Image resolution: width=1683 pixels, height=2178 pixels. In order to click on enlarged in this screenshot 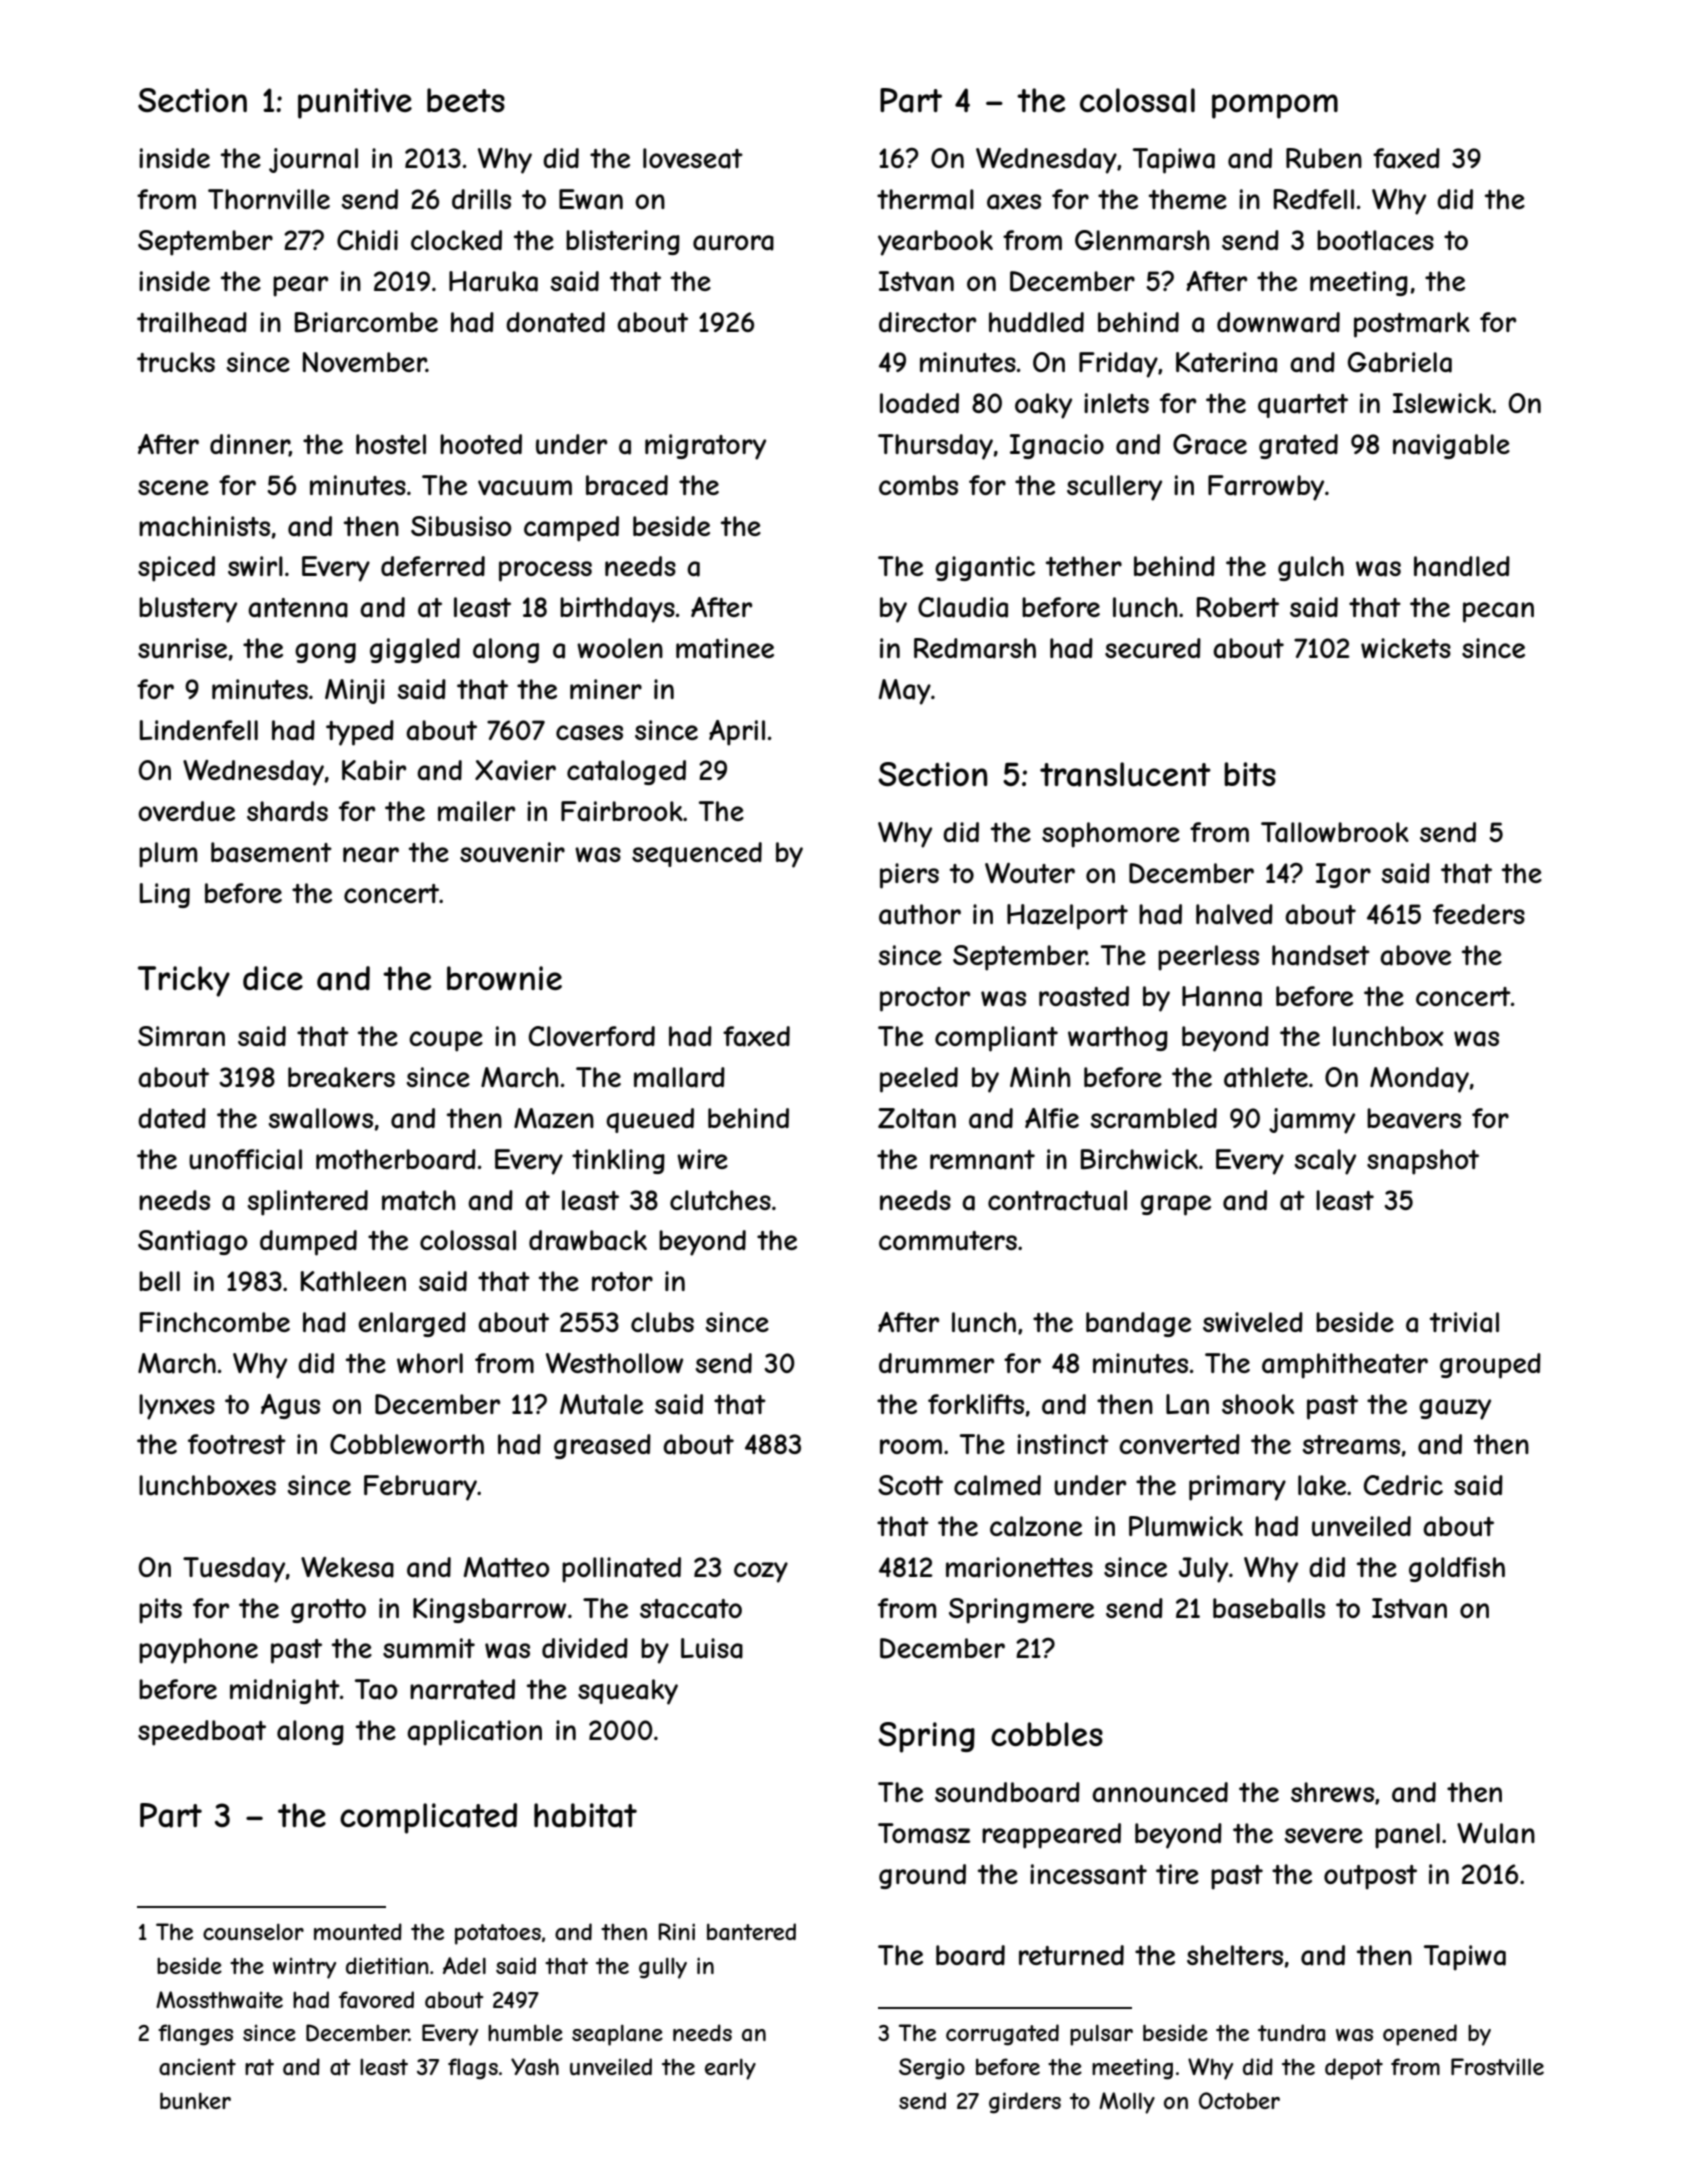, I will do `click(412, 1324)`.
